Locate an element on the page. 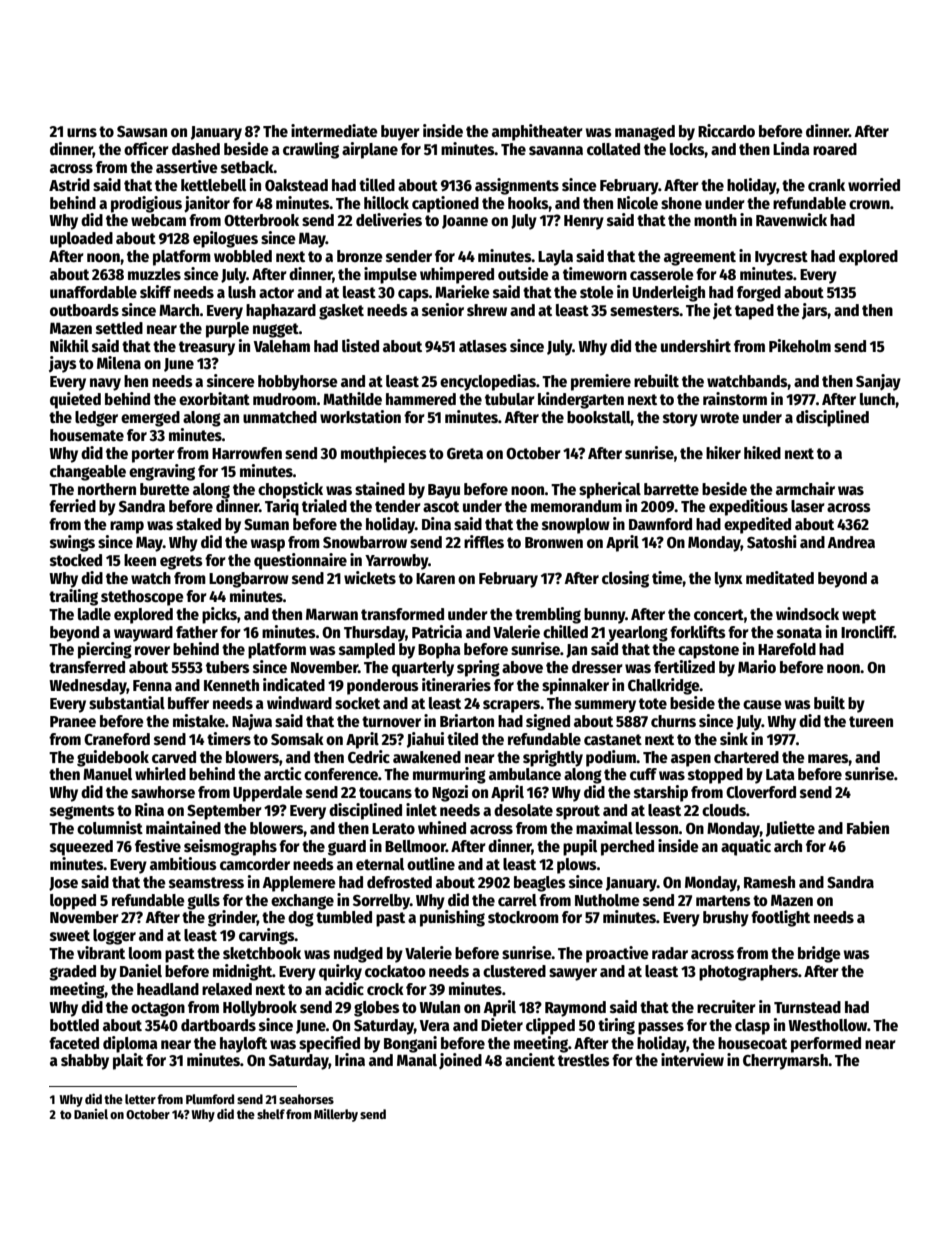 This document has width=952, height=1233. locks is located at coordinates (687, 149).
